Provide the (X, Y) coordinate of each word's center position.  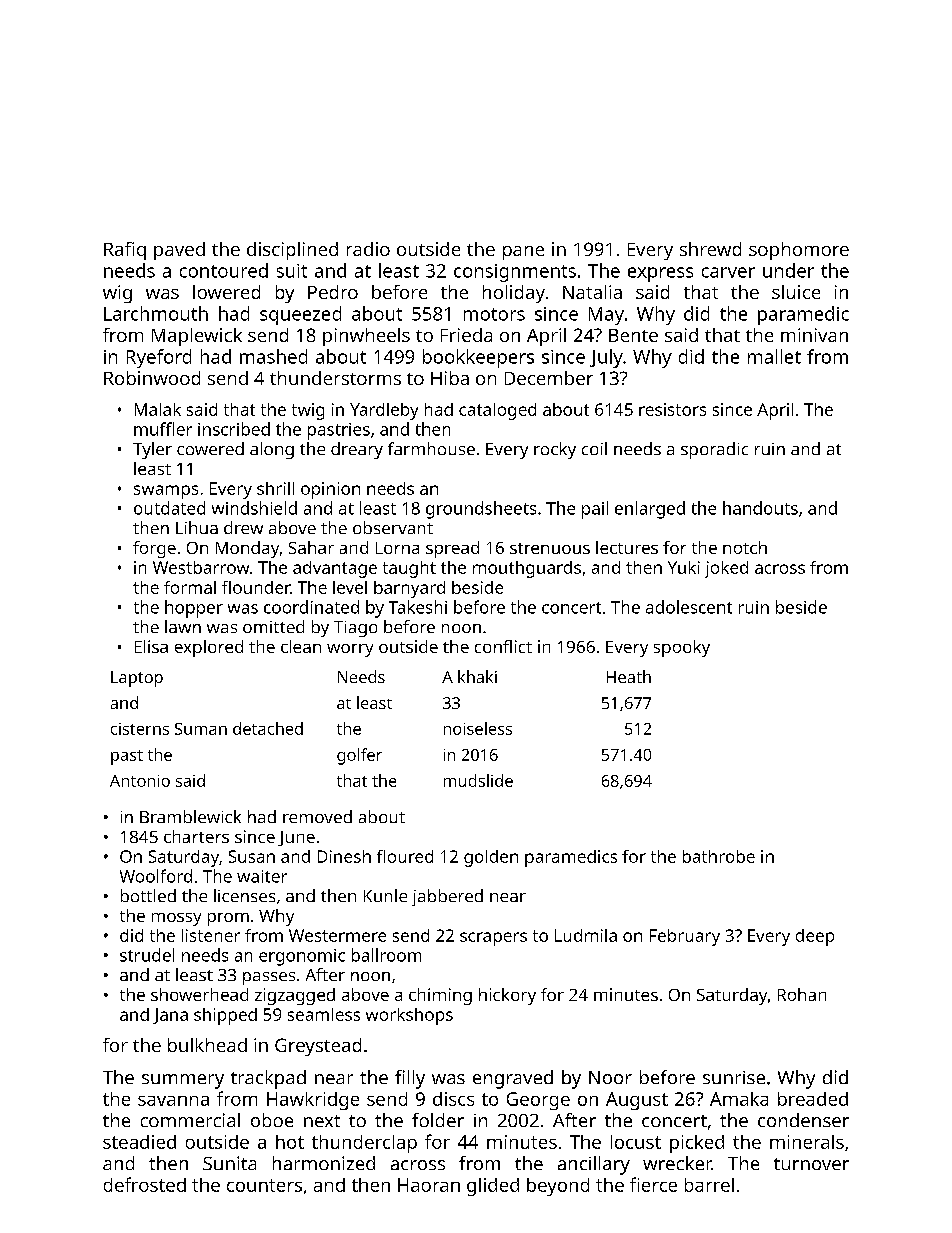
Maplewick (197, 337)
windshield (254, 508)
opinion (330, 490)
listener (211, 935)
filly (410, 1079)
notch (745, 547)
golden (491, 858)
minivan (814, 335)
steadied (139, 1142)
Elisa (151, 646)
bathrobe (719, 856)
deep (815, 937)
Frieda (466, 335)
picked (697, 1144)
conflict (503, 646)
